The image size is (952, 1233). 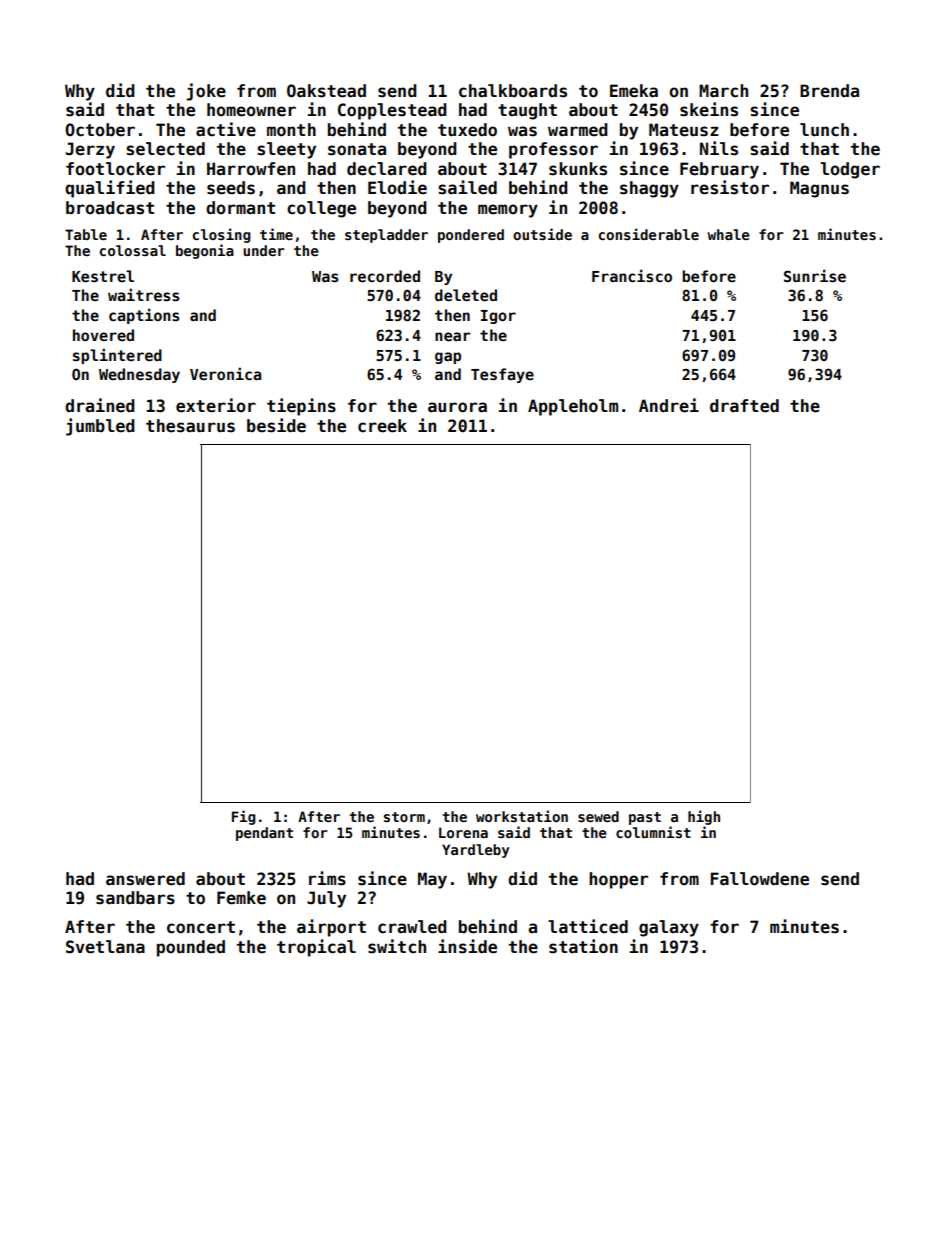 I want to click on sewed, so click(x=598, y=816).
